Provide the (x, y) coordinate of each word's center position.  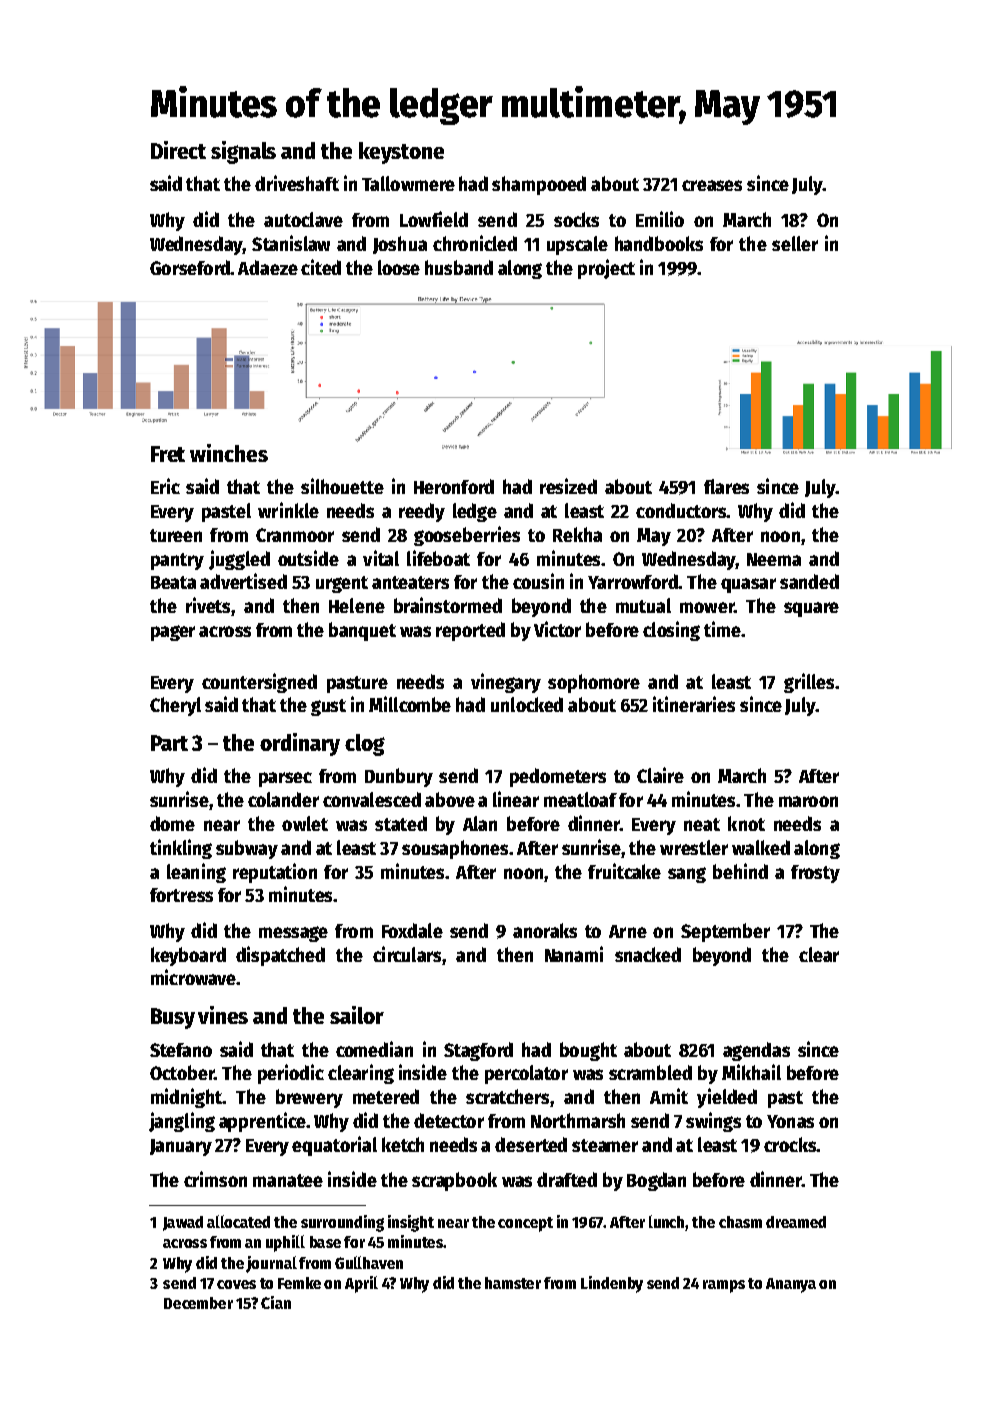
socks (576, 219)
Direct (178, 150)
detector (449, 1120)
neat (702, 824)
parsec (285, 779)
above (450, 799)
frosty (815, 874)
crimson (215, 1179)
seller (795, 243)
